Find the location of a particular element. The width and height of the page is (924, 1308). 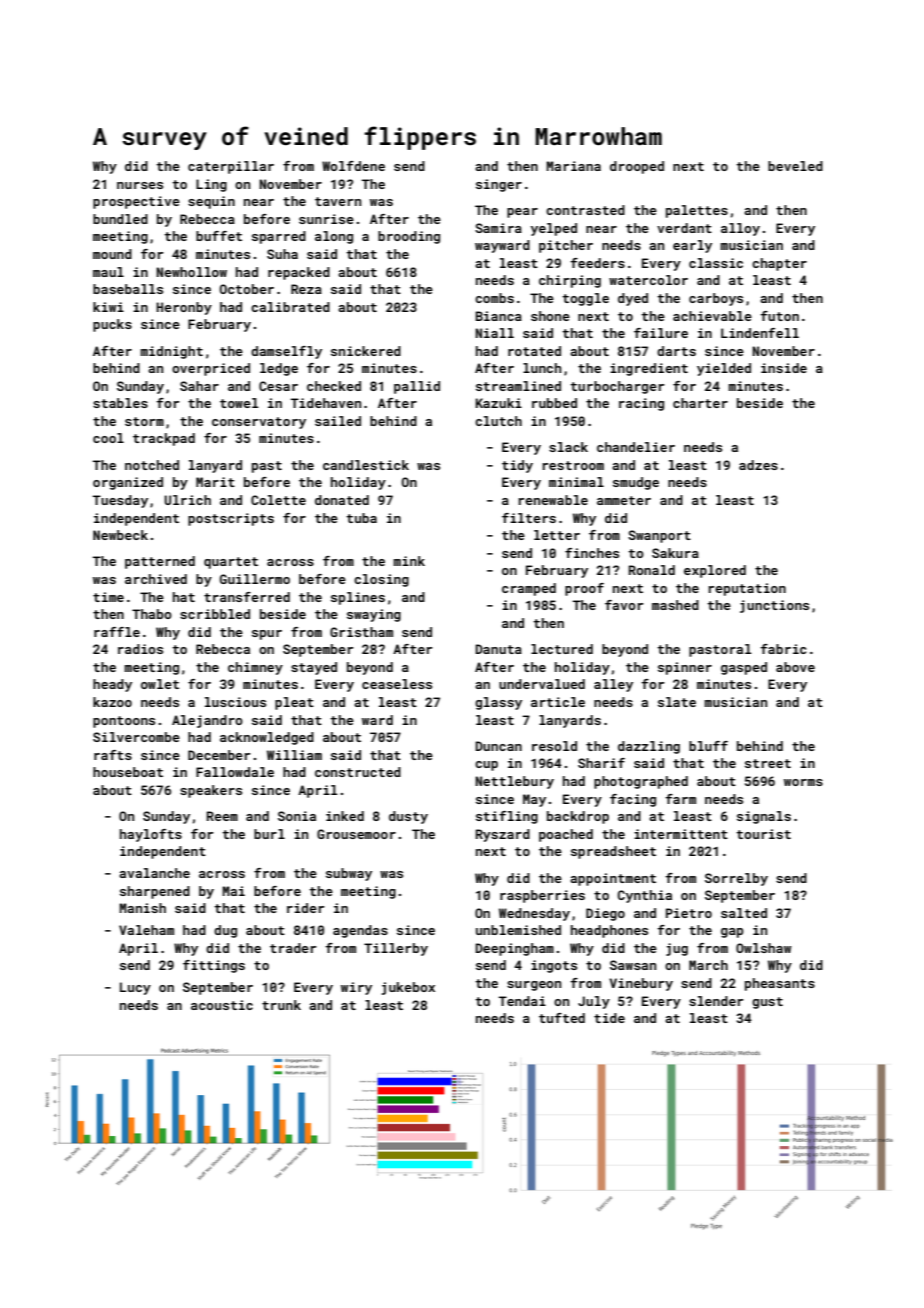

beveled is located at coordinates (795, 166).
